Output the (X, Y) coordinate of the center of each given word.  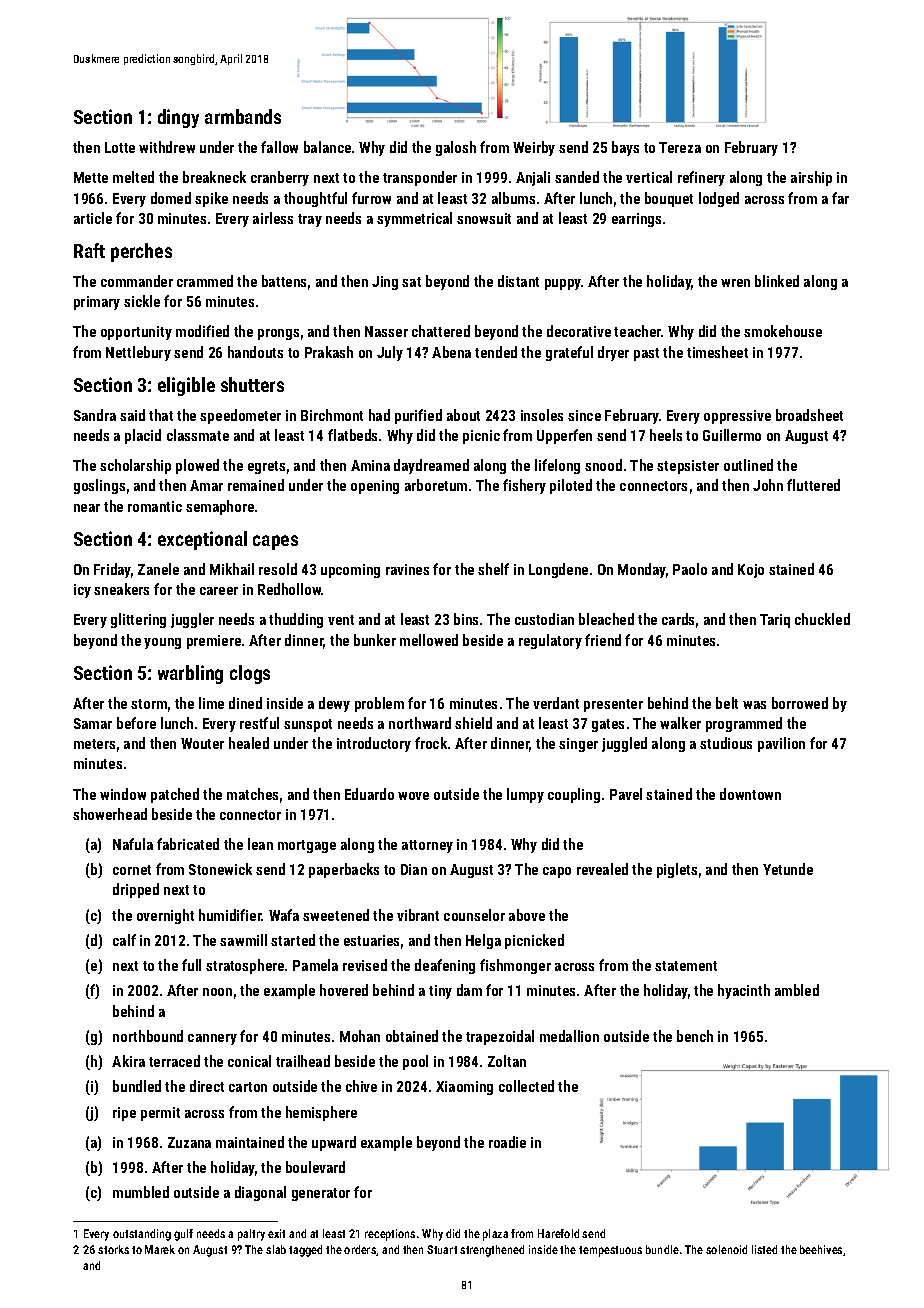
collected (526, 1086)
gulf (183, 1235)
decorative (579, 331)
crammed (205, 281)
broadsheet (809, 415)
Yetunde (788, 869)
